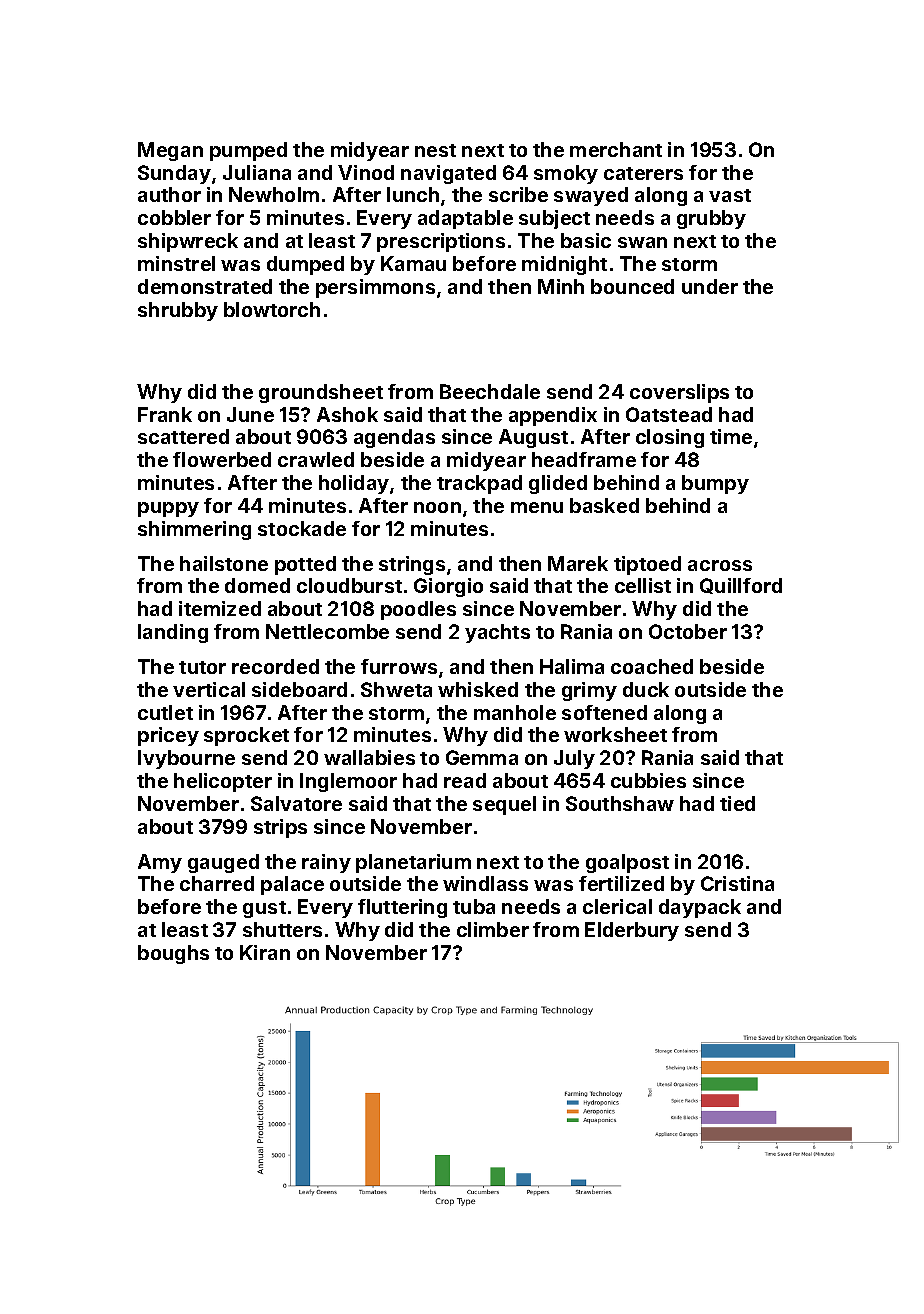 The image size is (924, 1314). I want to click on landing, so click(173, 633).
